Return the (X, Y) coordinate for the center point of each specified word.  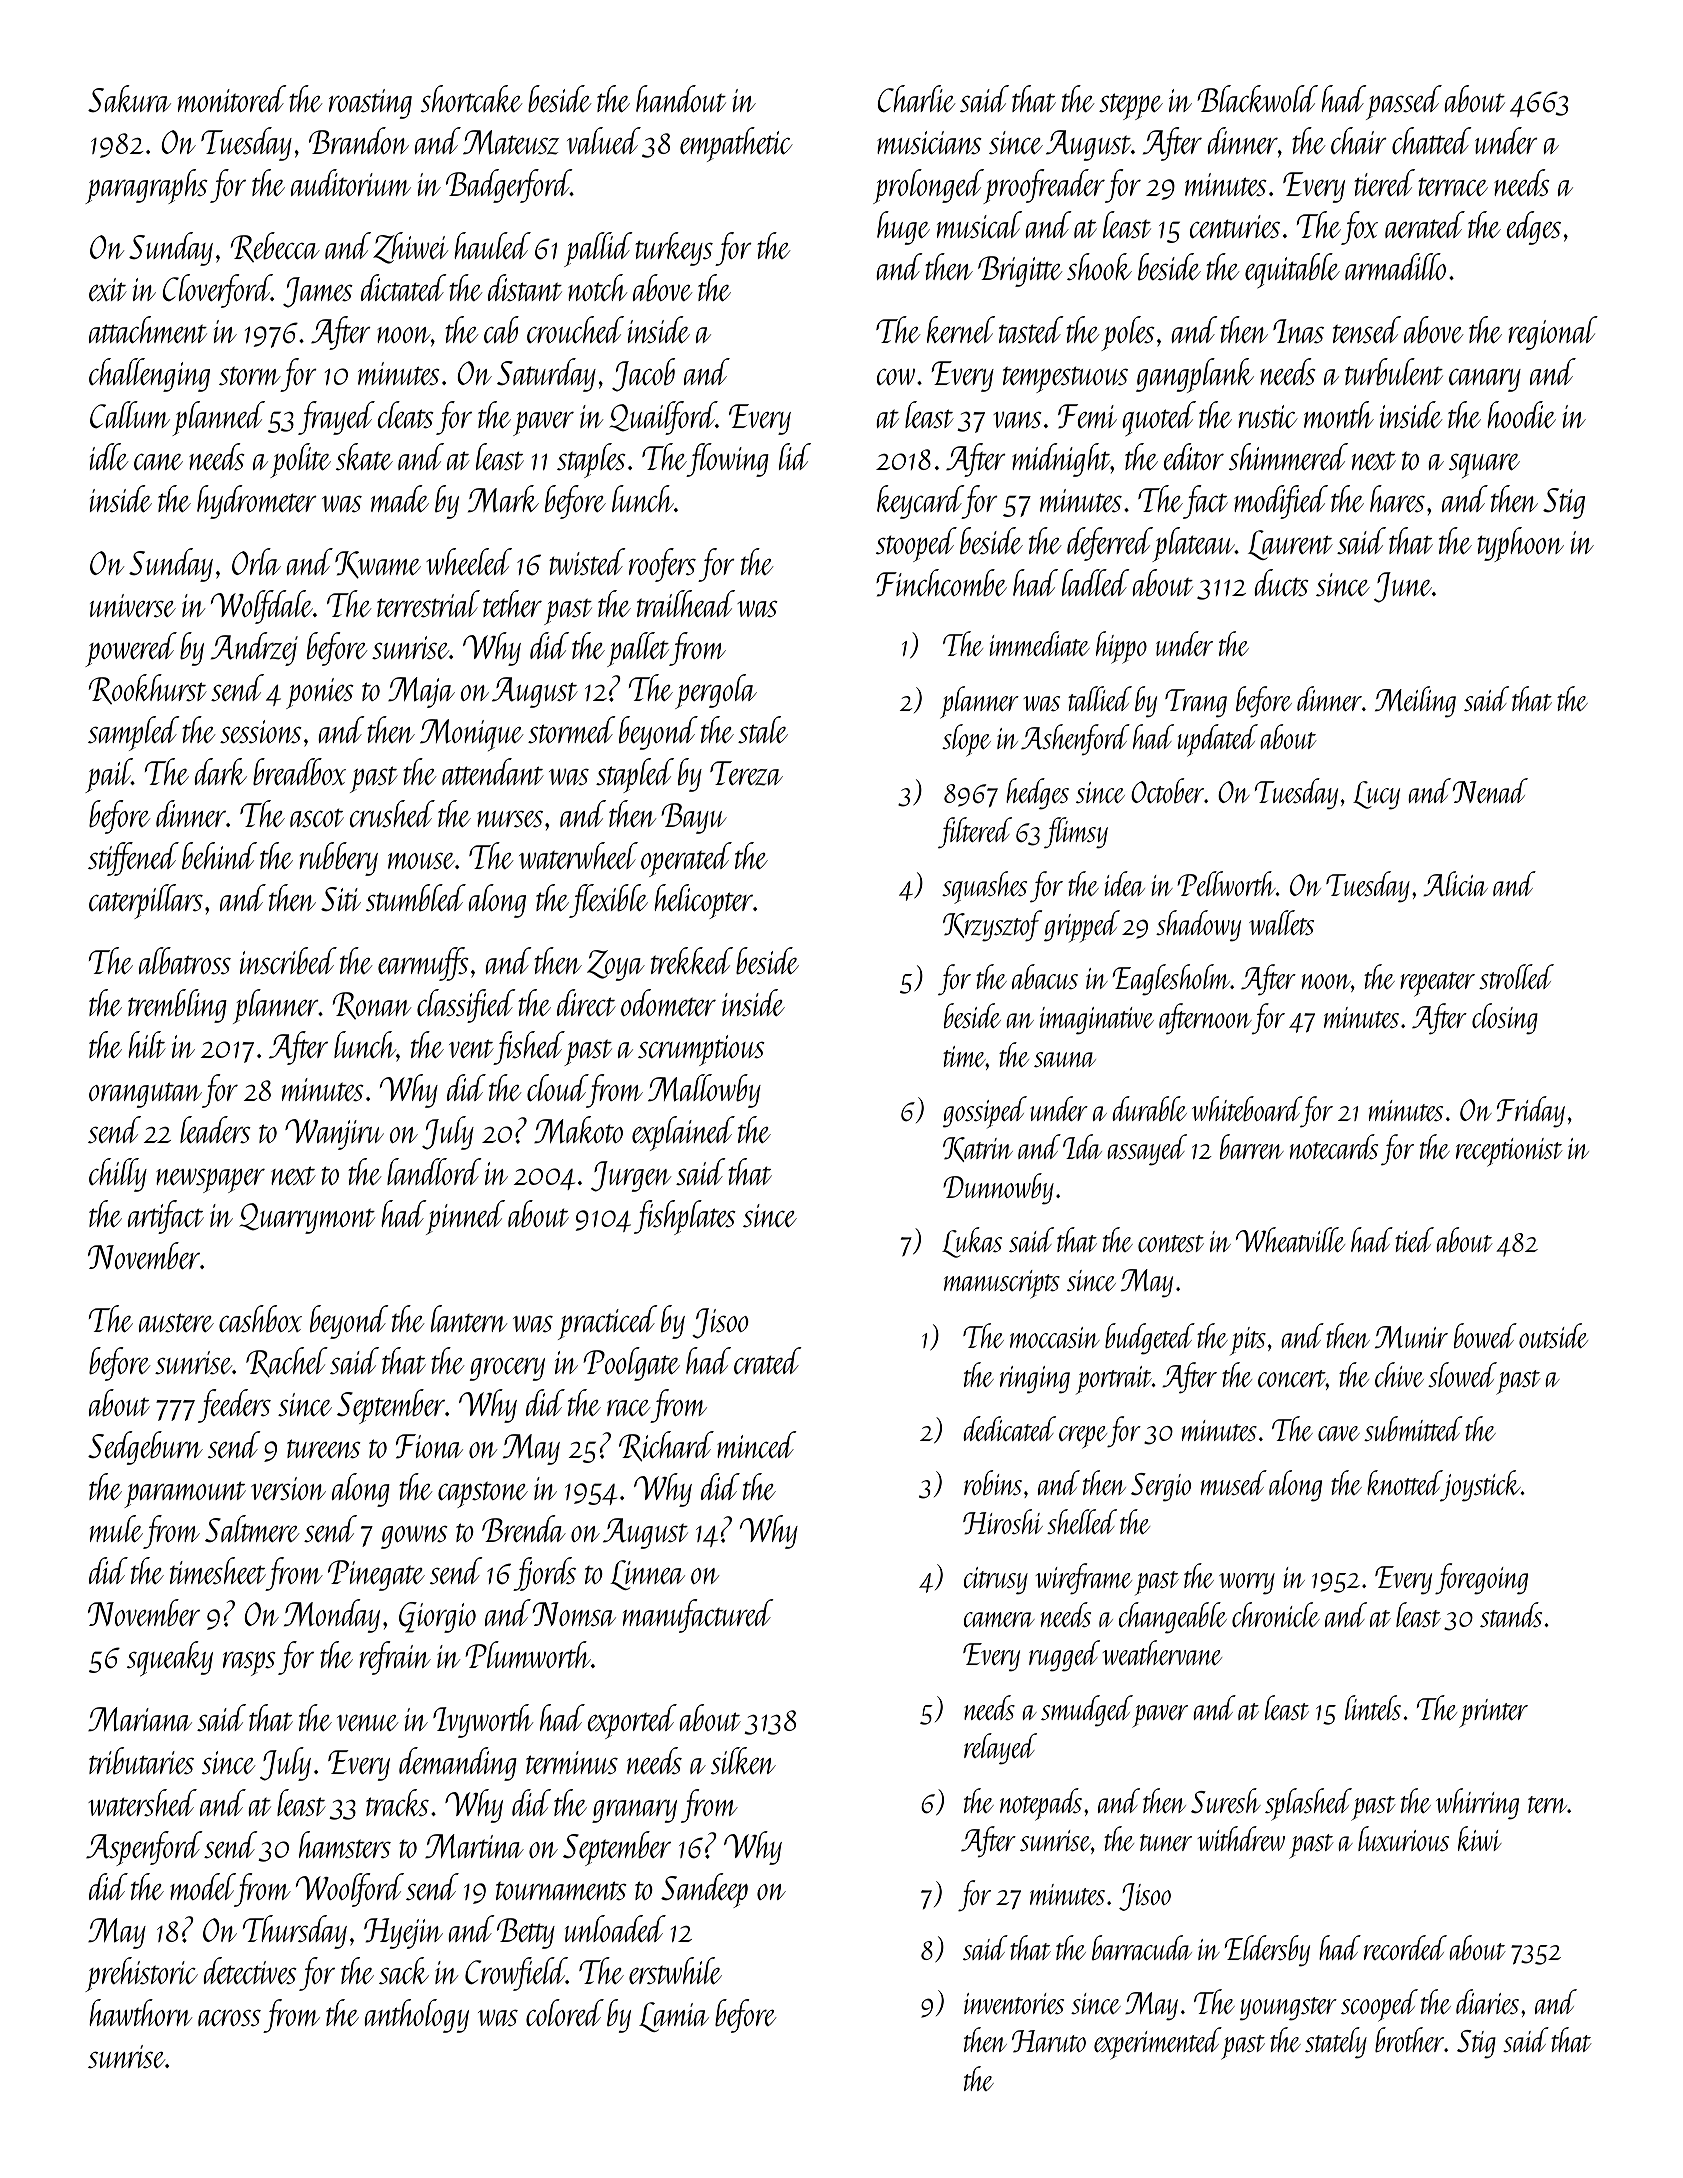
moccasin (1055, 1337)
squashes (984, 887)
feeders (234, 1406)
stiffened (133, 859)
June (1403, 587)
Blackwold (1257, 98)
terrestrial (428, 604)
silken (743, 1760)
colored (565, 2012)
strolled (1516, 976)
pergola (716, 691)
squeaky (170, 1658)
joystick (1481, 1486)
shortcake (471, 98)
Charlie (916, 98)
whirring (1477, 1804)
